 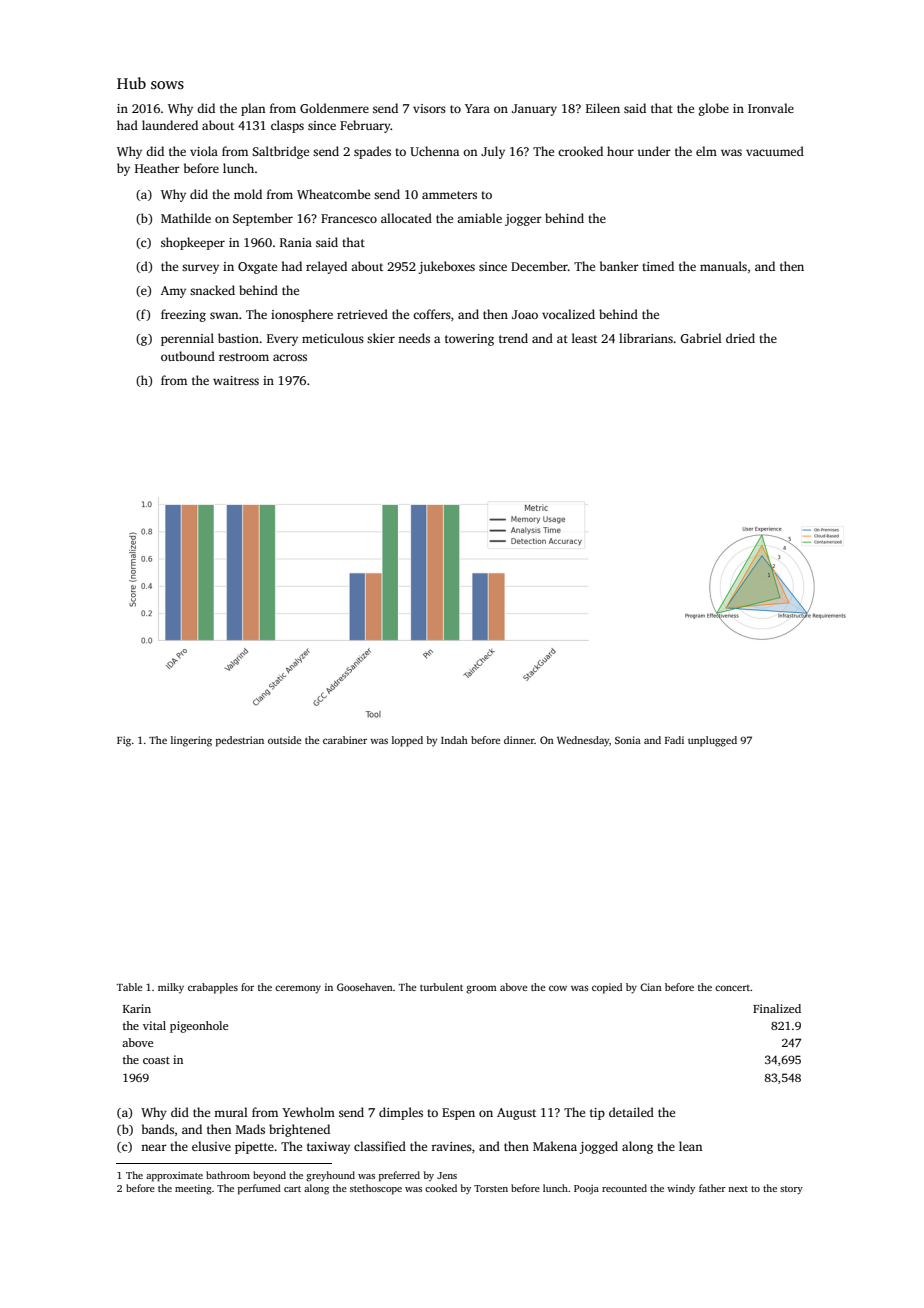 I want to click on pedestrian, so click(x=240, y=741).
